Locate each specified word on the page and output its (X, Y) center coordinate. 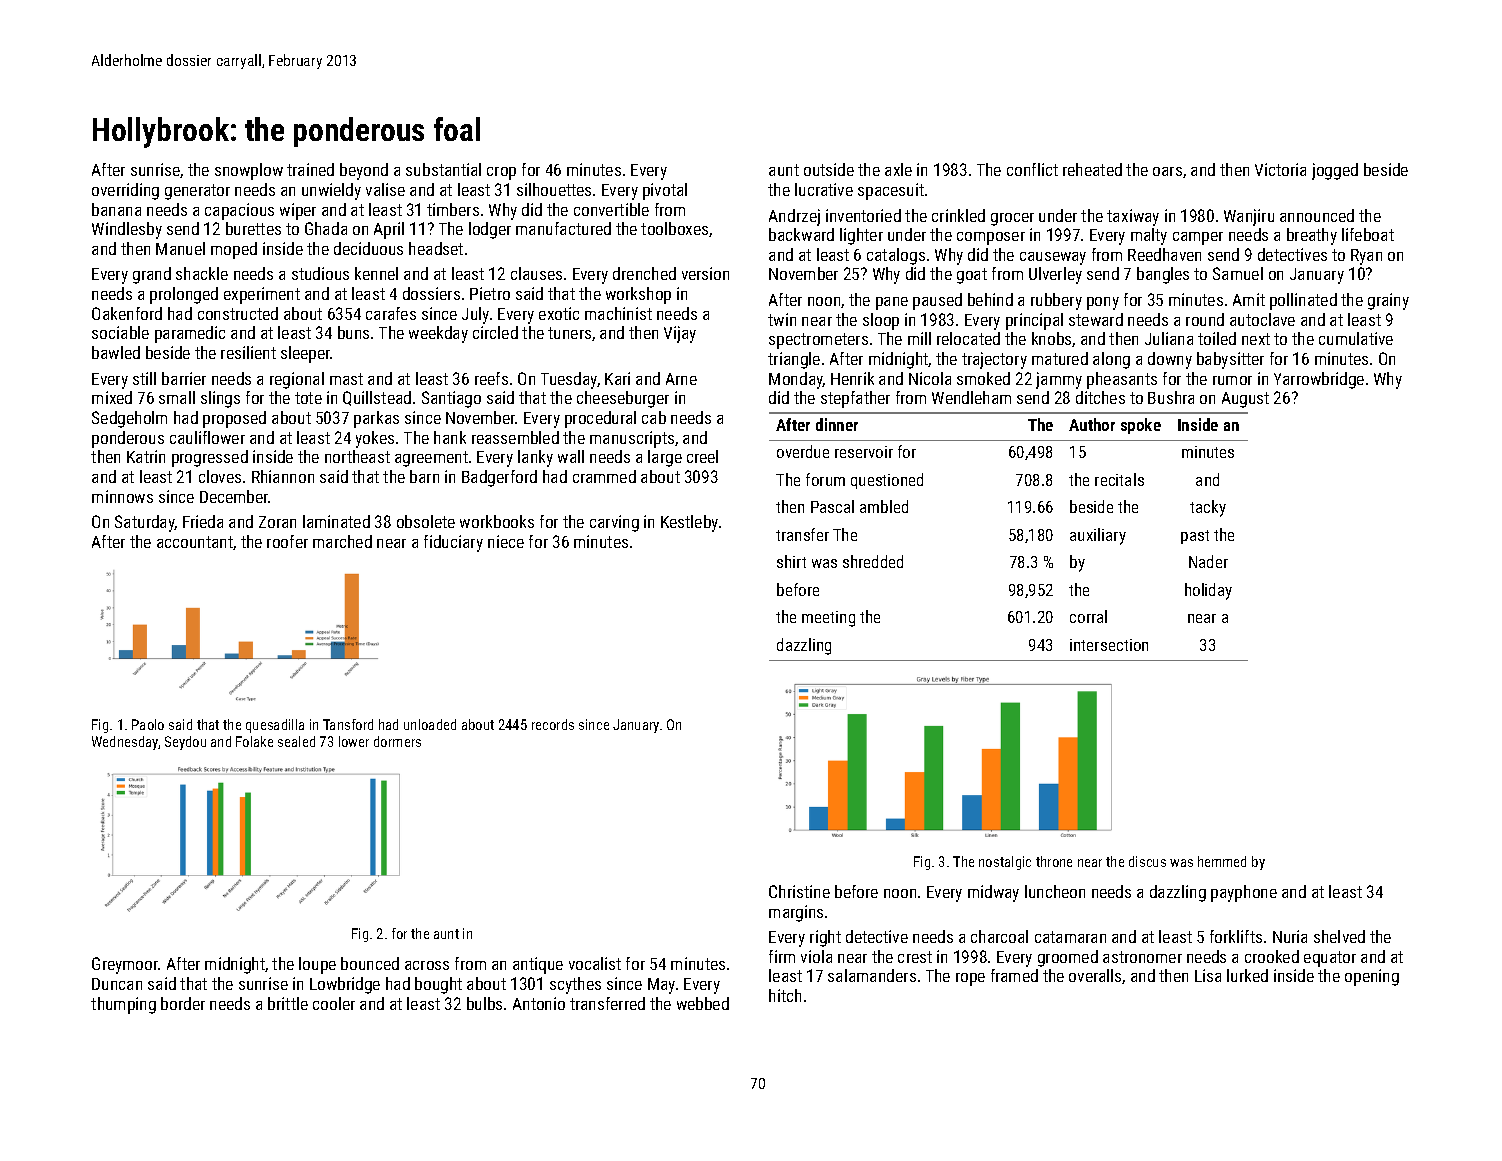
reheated (1092, 169)
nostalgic (1005, 863)
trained (310, 169)
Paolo (148, 724)
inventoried (863, 215)
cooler (334, 1003)
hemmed (1222, 861)
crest (915, 957)
